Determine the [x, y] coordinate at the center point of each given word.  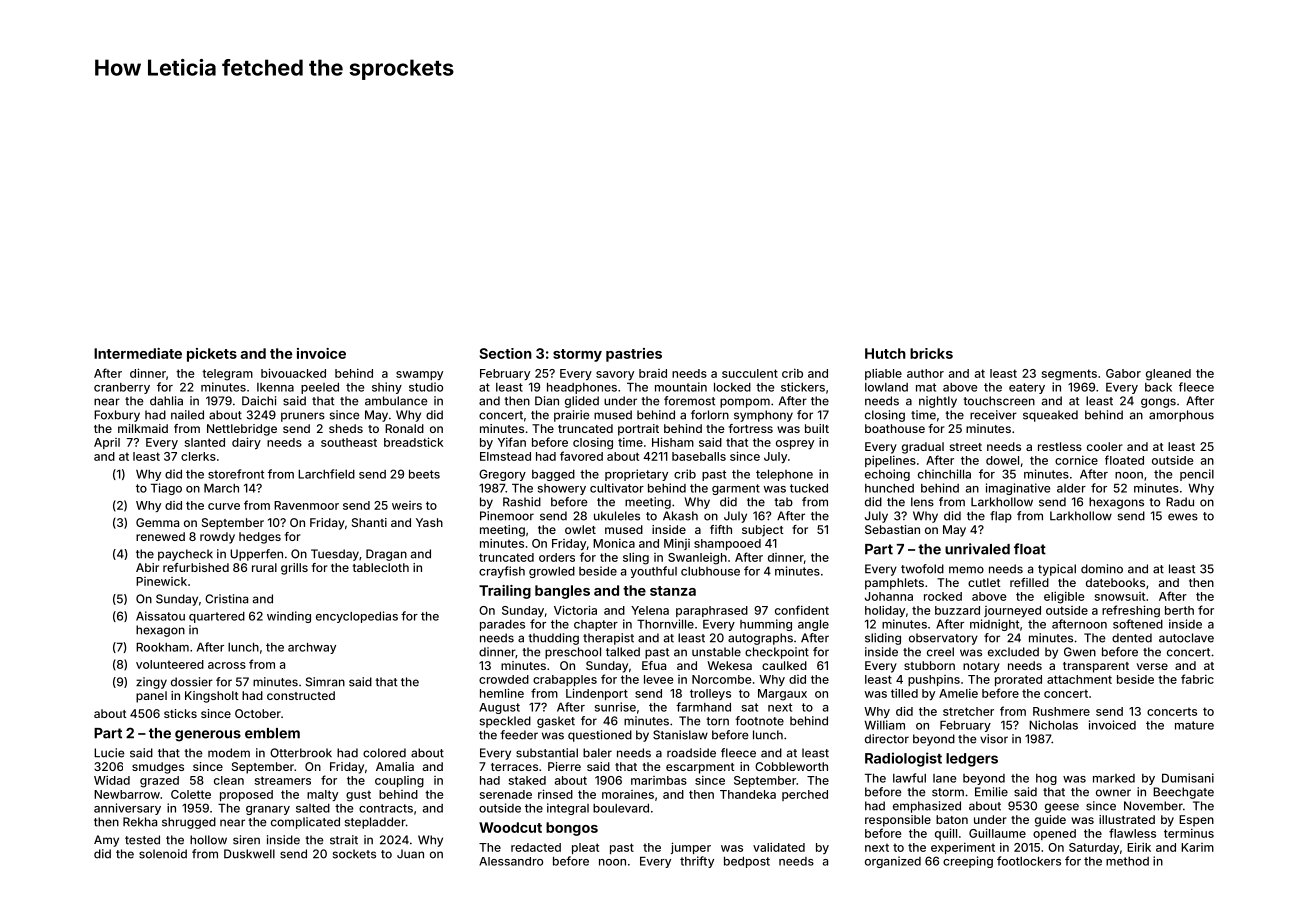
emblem [272, 733]
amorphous [1181, 416]
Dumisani [1188, 778]
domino [1102, 569]
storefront [236, 474]
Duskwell [249, 854]
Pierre [564, 766]
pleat [585, 848]
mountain [681, 387]
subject [763, 531]
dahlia [166, 401]
